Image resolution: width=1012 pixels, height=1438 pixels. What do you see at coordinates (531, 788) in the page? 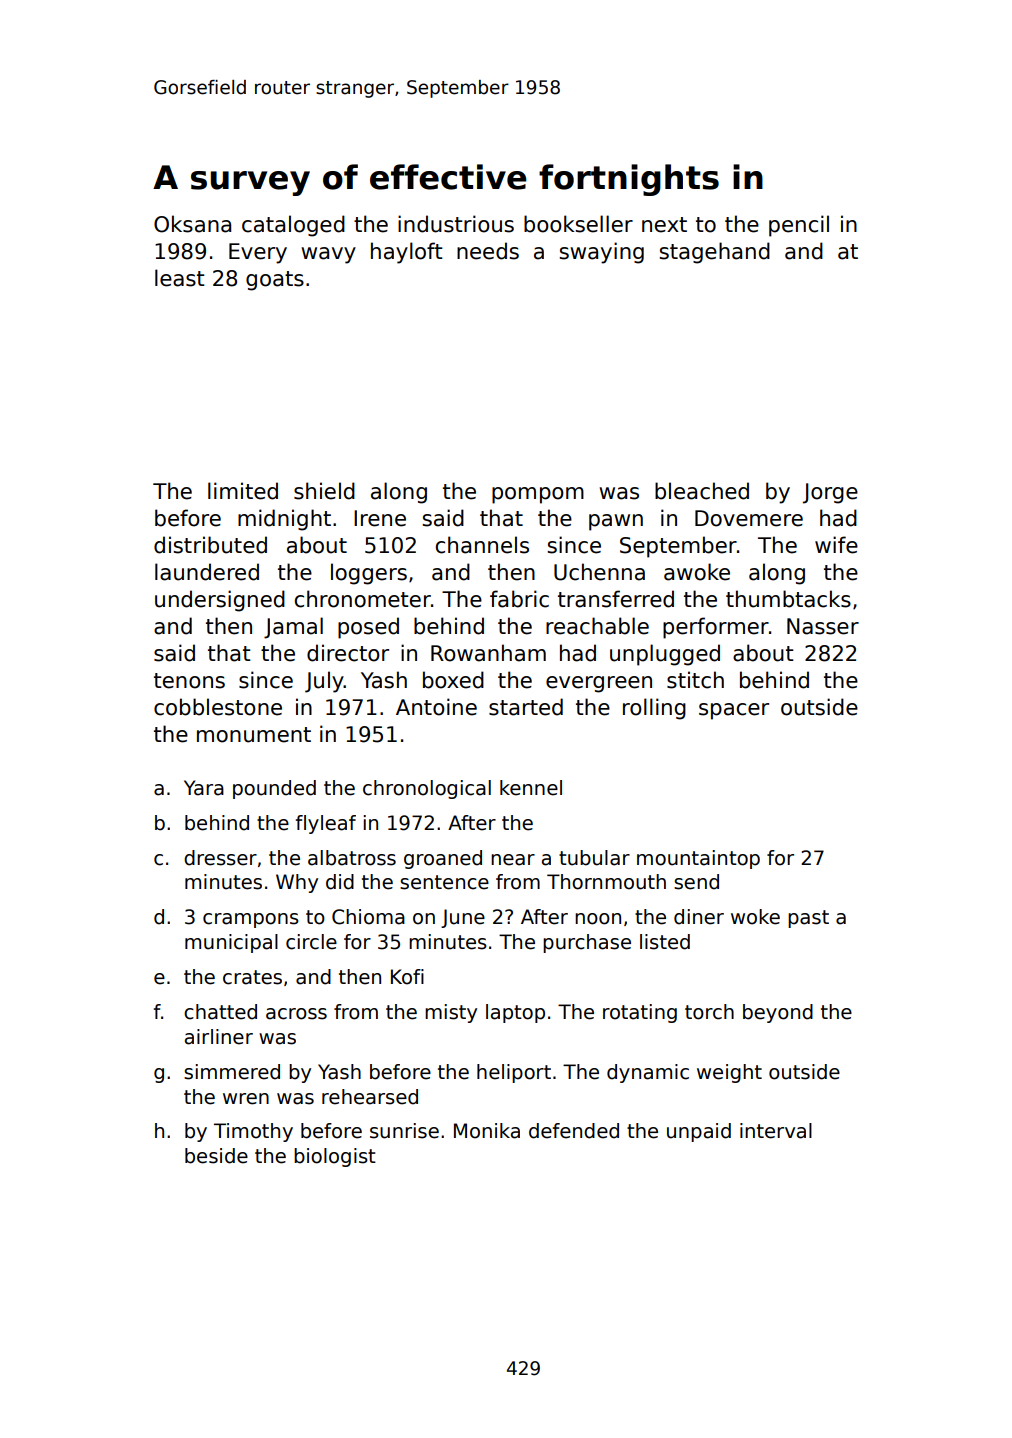
I see `kennel` at bounding box center [531, 788].
